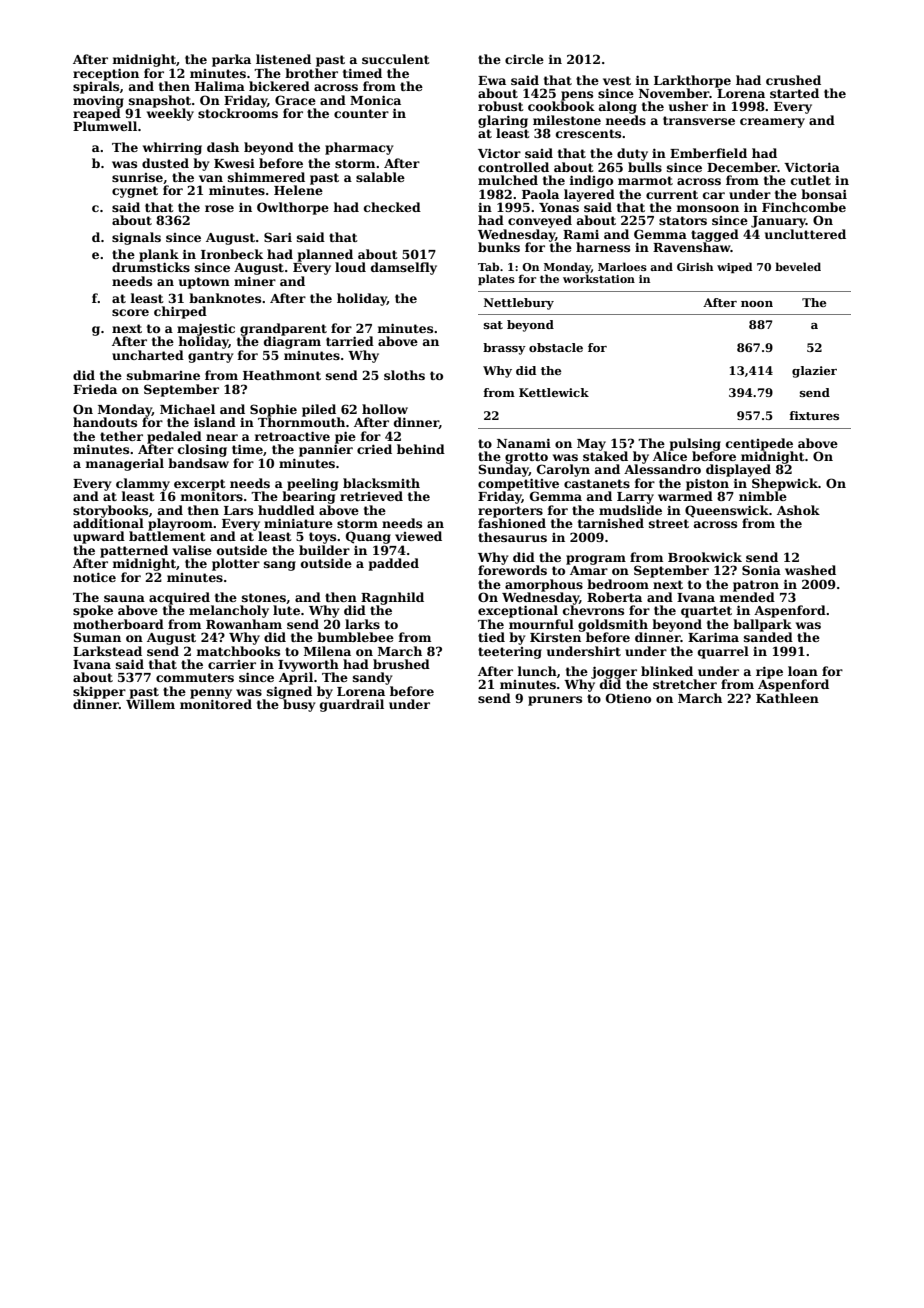  I want to click on forewords, so click(512, 570).
